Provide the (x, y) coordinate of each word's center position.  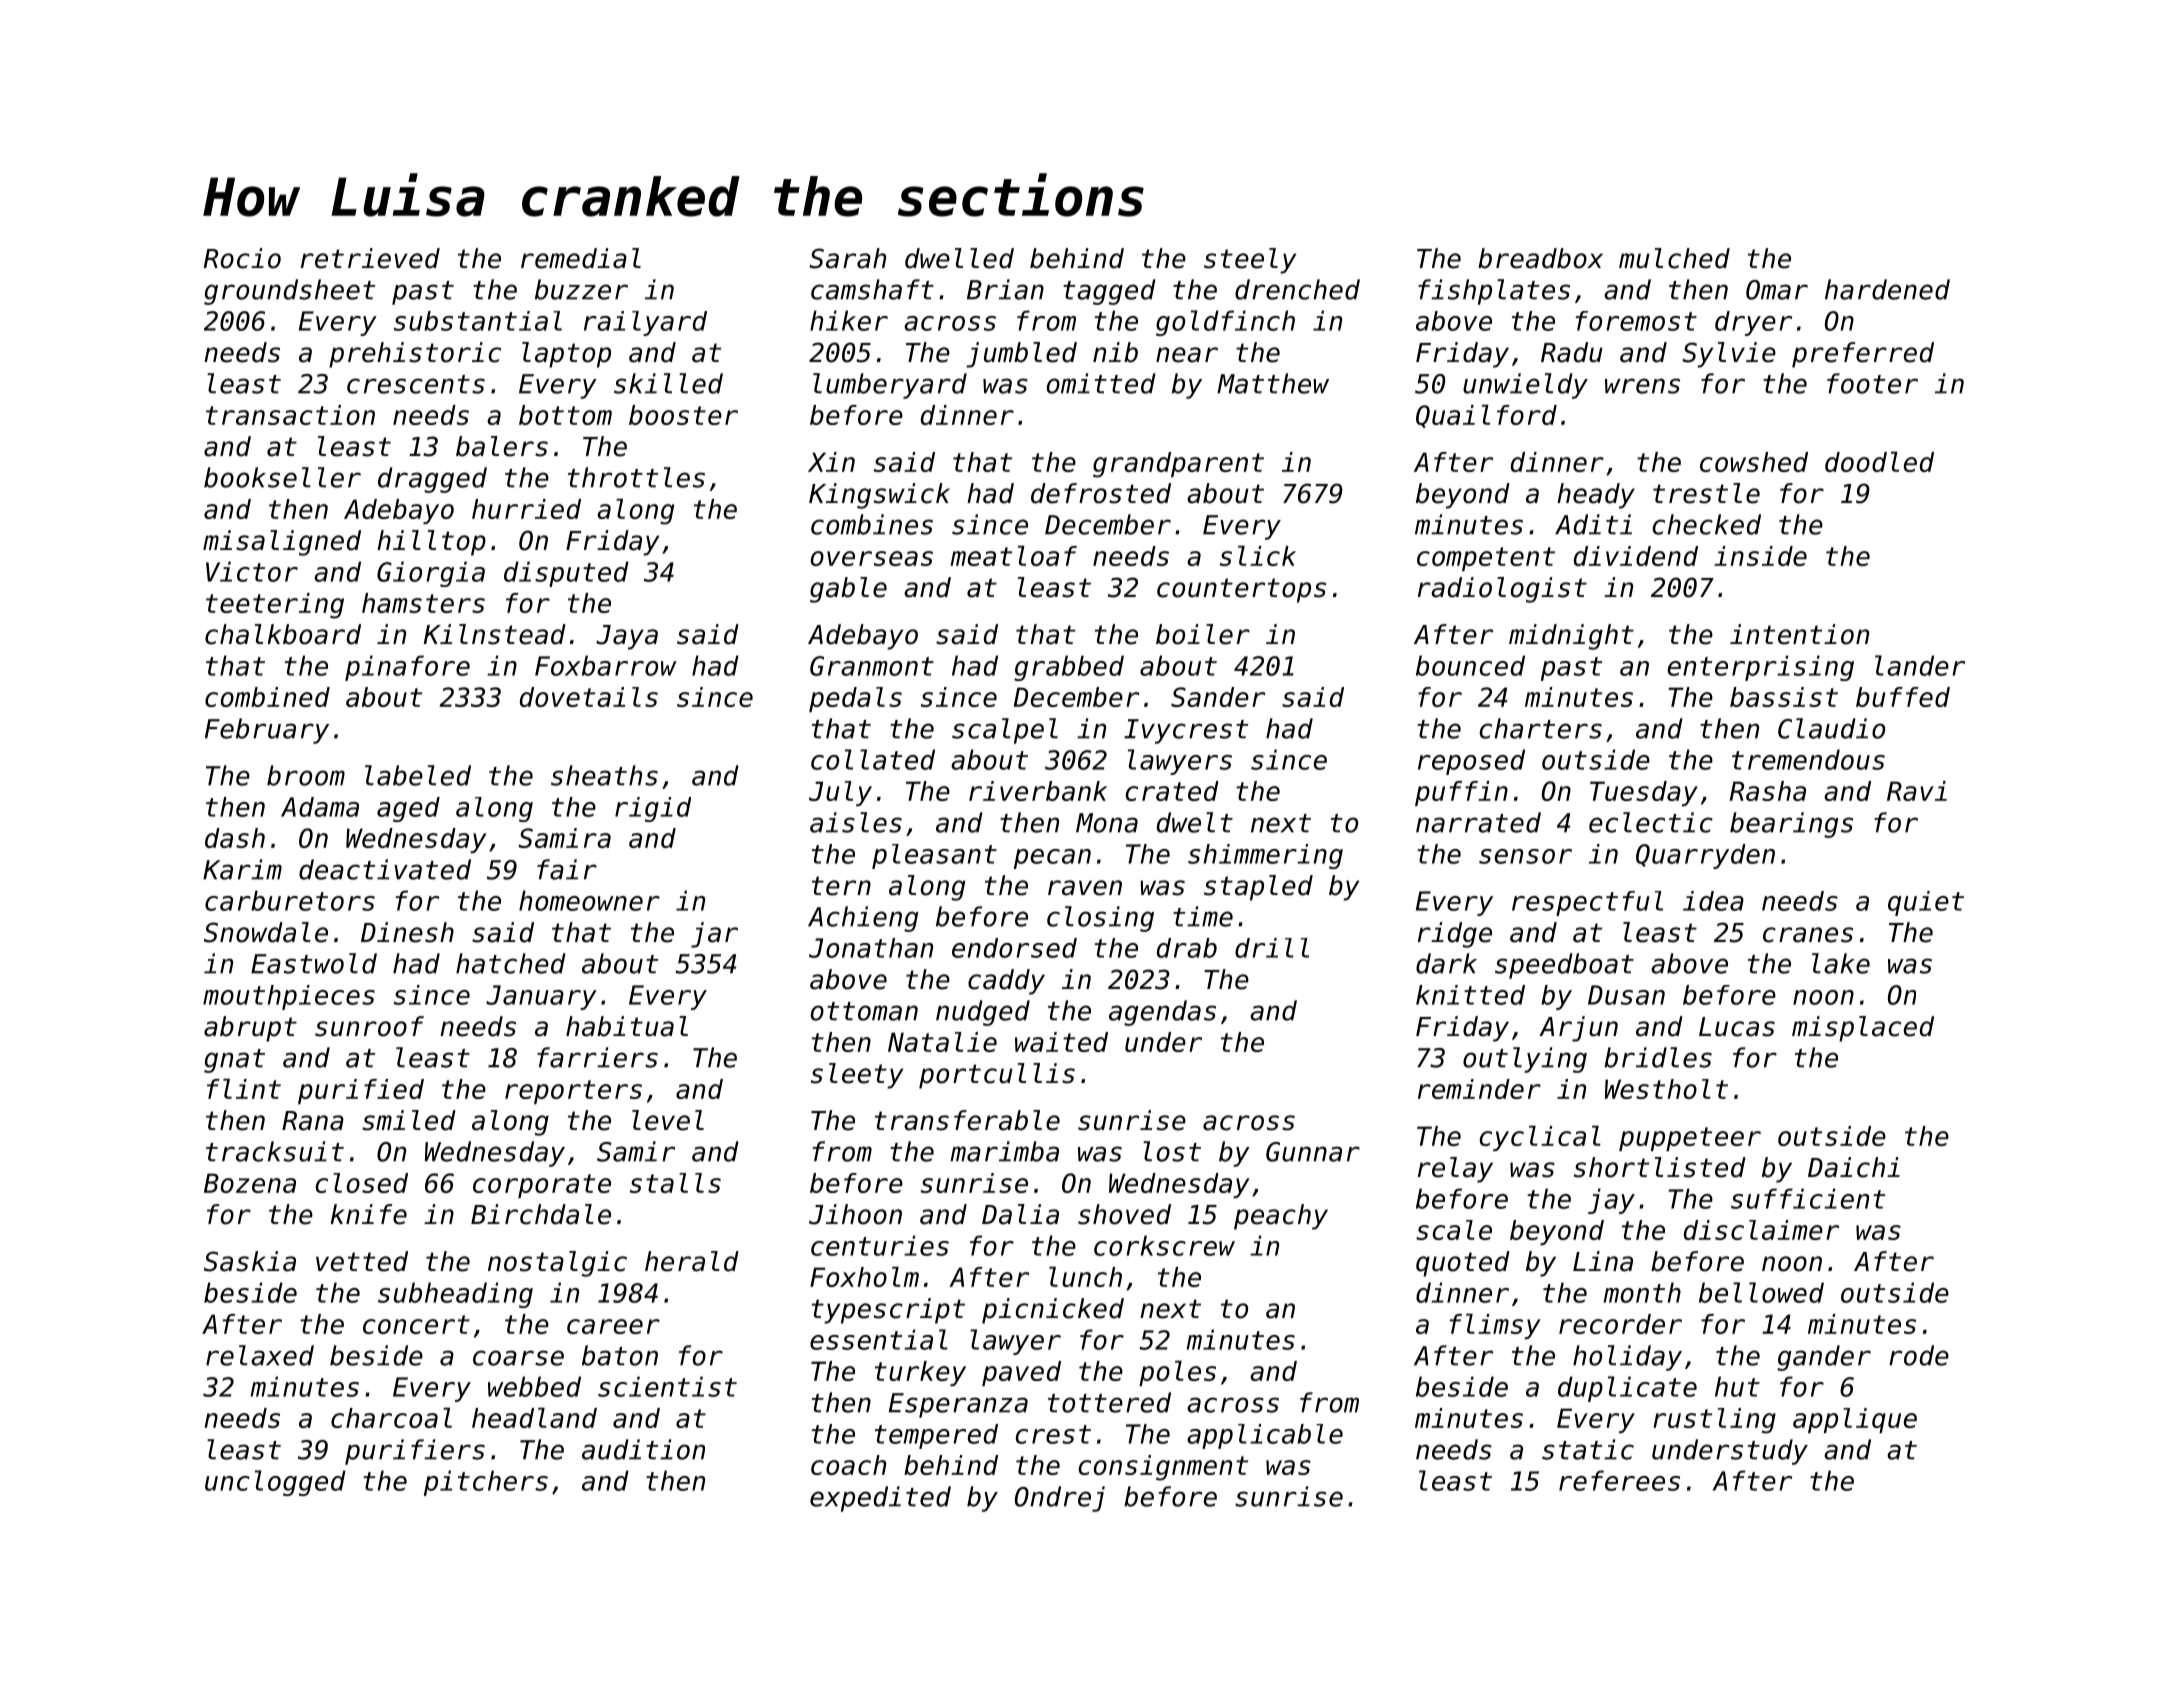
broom (306, 775)
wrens (1642, 386)
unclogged (275, 1483)
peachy (1281, 1217)
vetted (362, 1261)
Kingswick (879, 496)
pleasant (934, 856)
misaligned (282, 543)
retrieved (370, 258)
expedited (880, 1499)
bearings (1791, 825)
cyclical (1540, 1138)
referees (1619, 1480)
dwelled (959, 258)
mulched (1674, 258)
